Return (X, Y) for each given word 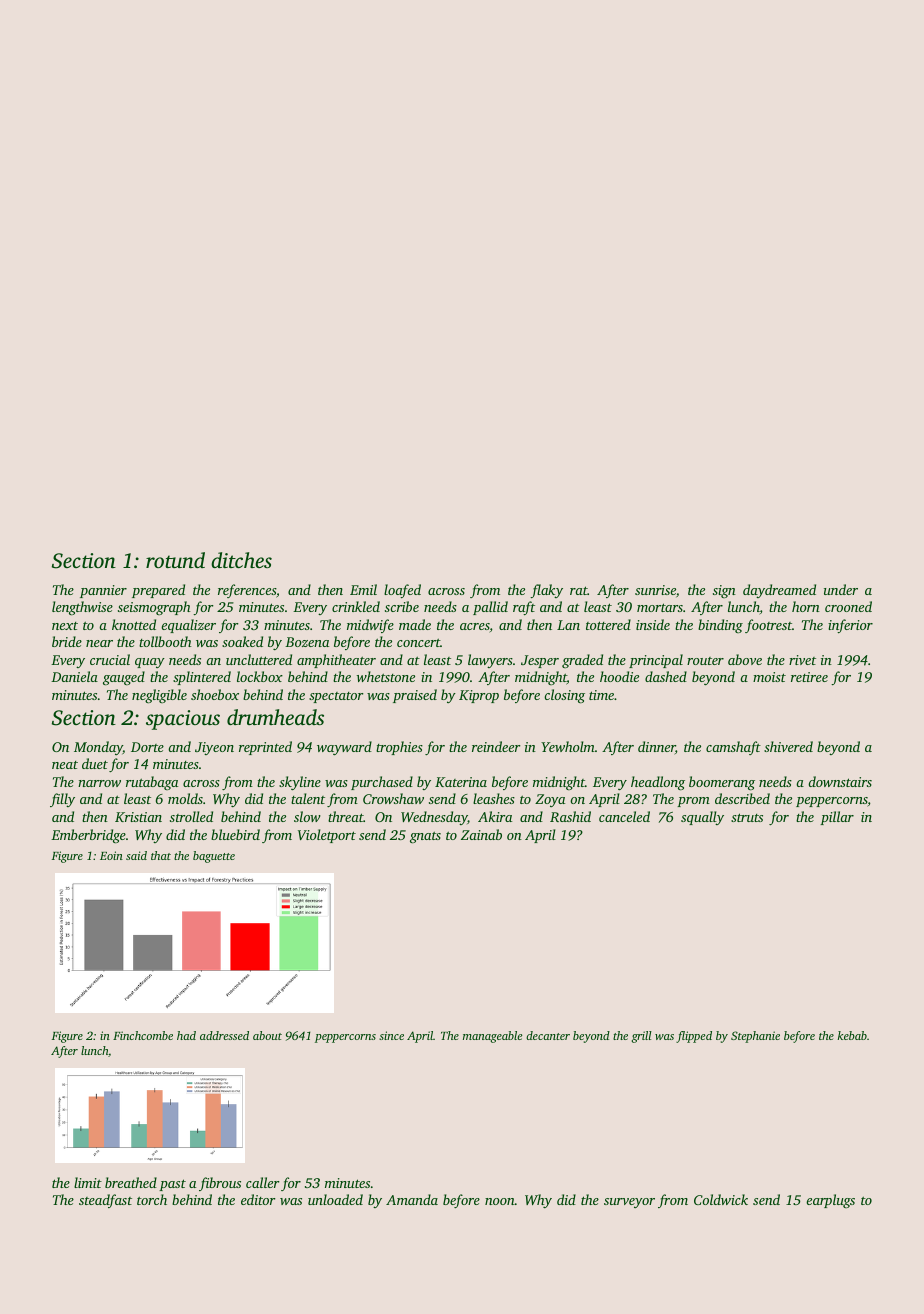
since (391, 1035)
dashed (666, 676)
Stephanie (755, 1037)
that (161, 855)
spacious (183, 720)
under (841, 589)
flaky (546, 591)
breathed (131, 1182)
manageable (492, 1037)
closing (564, 696)
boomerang (722, 783)
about (267, 1035)
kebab (852, 1035)
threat (346, 816)
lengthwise (82, 608)
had (186, 1035)
